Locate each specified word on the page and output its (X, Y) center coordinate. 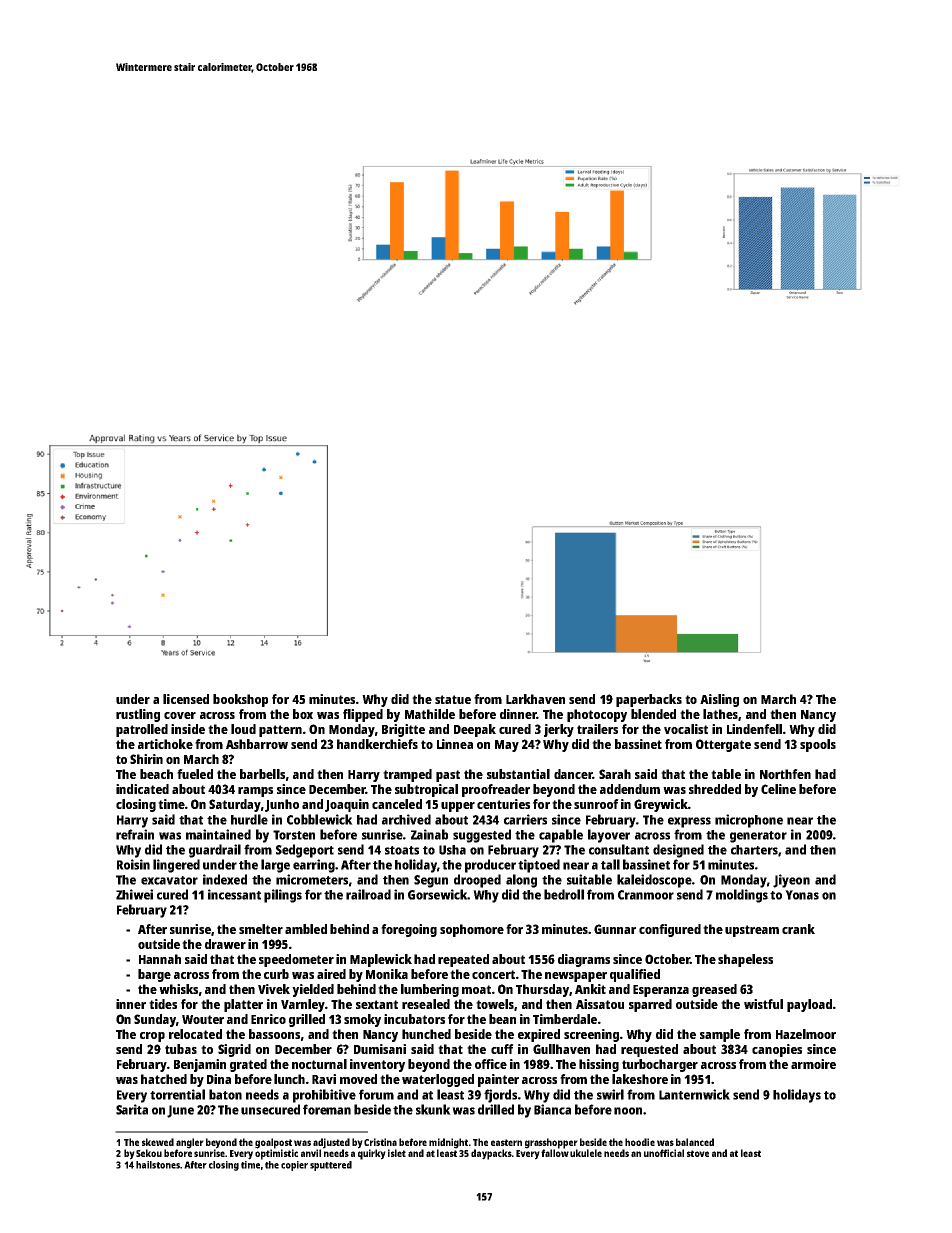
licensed (186, 699)
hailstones (158, 1165)
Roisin (133, 864)
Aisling (719, 700)
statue (453, 699)
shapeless (745, 960)
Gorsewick (437, 894)
